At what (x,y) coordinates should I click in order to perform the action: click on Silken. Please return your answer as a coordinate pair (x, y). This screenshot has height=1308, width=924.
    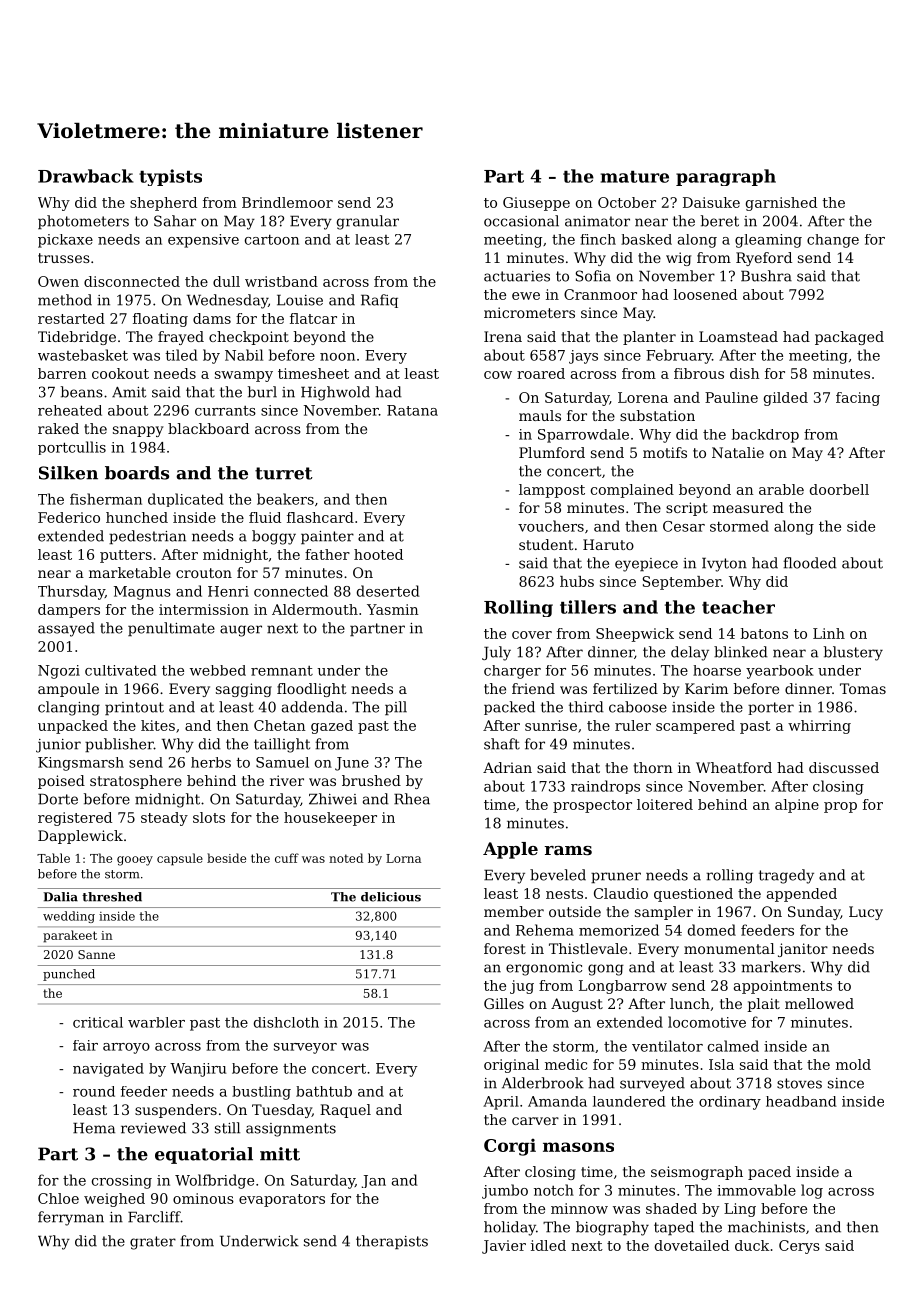
    Looking at the image, I should click on (68, 473).
